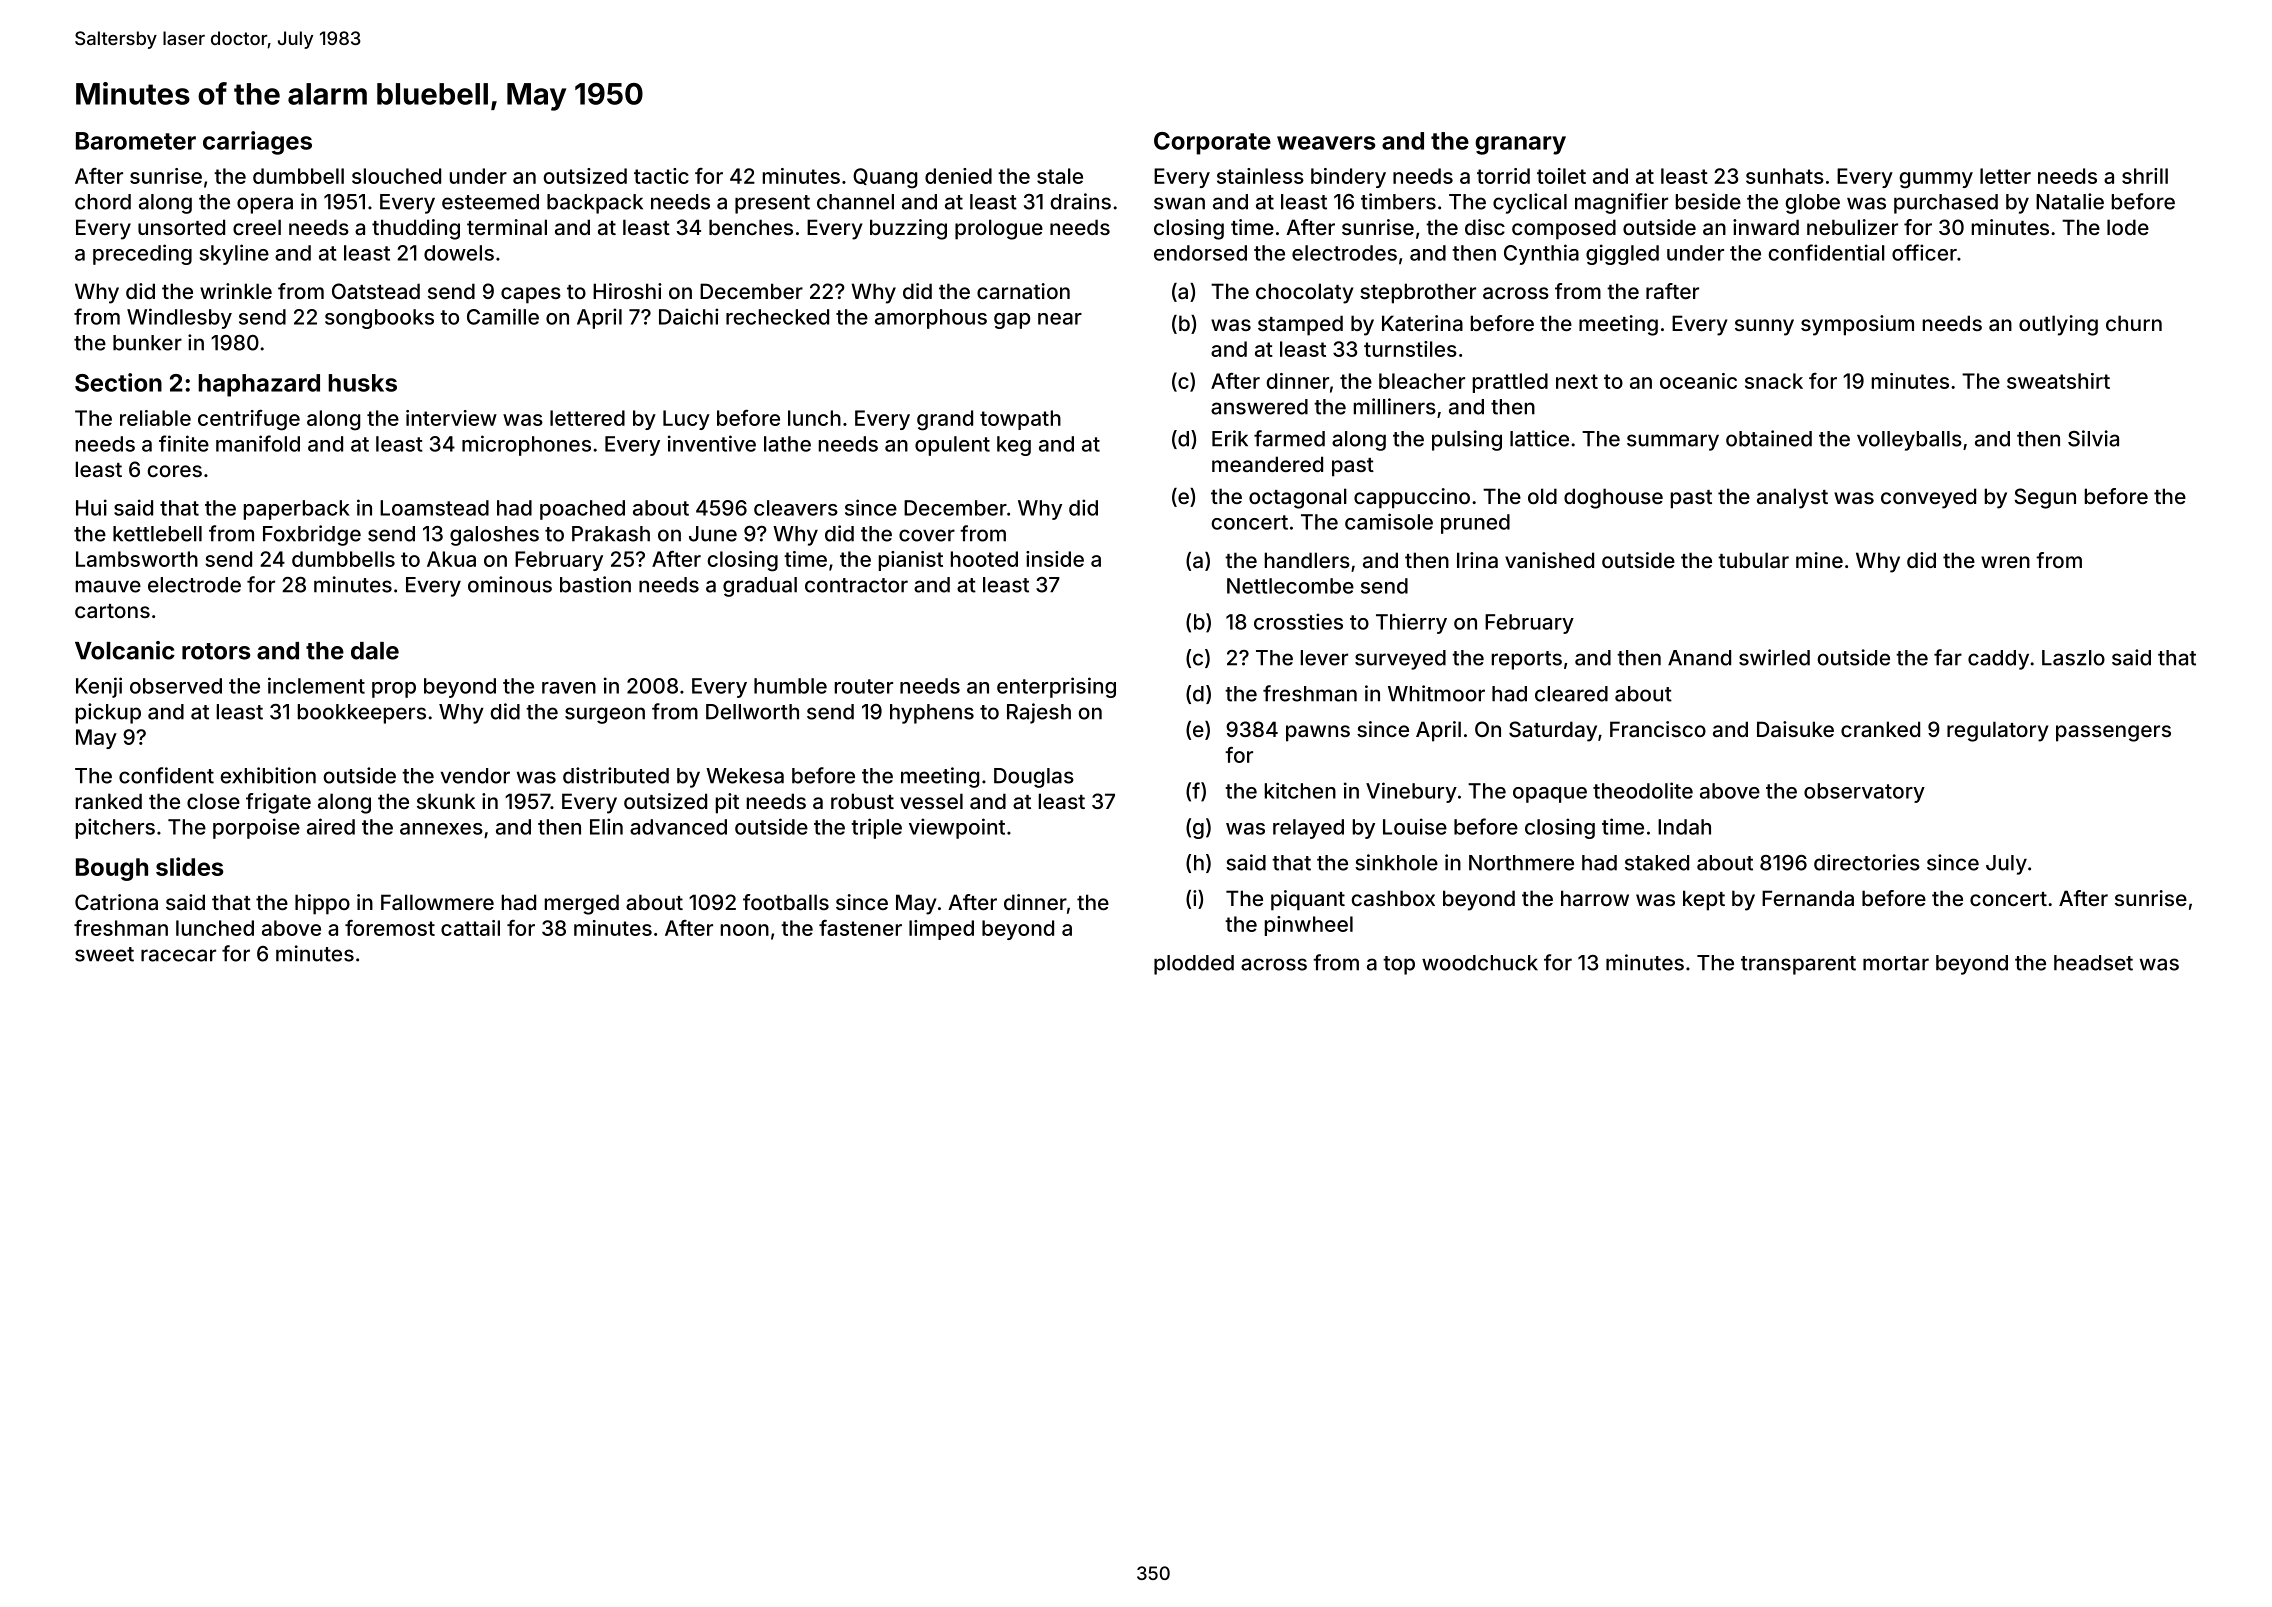  I want to click on racecar, so click(178, 955).
